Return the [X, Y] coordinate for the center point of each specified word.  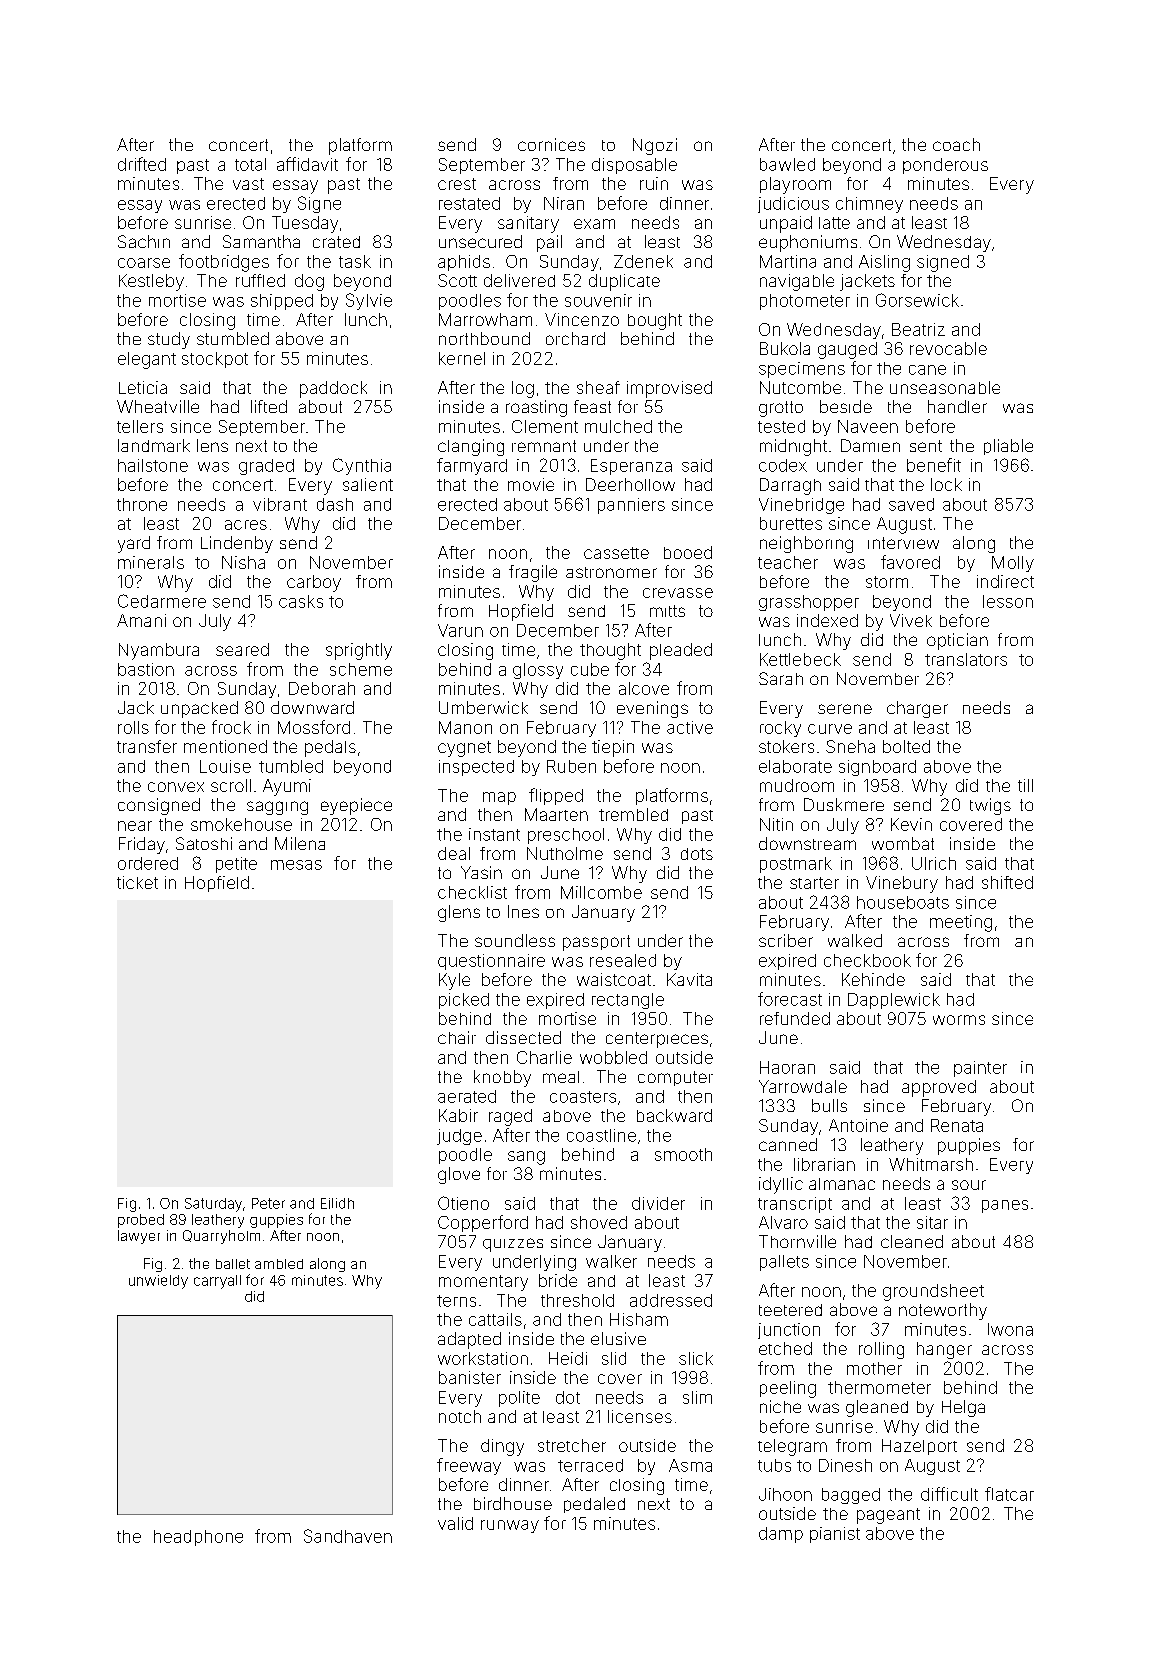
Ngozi [655, 146]
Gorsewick [917, 300]
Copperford [483, 1223]
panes [1005, 1206]
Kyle [454, 981]
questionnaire [491, 962]
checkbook [867, 960]
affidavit [307, 164]
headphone [198, 1538]
